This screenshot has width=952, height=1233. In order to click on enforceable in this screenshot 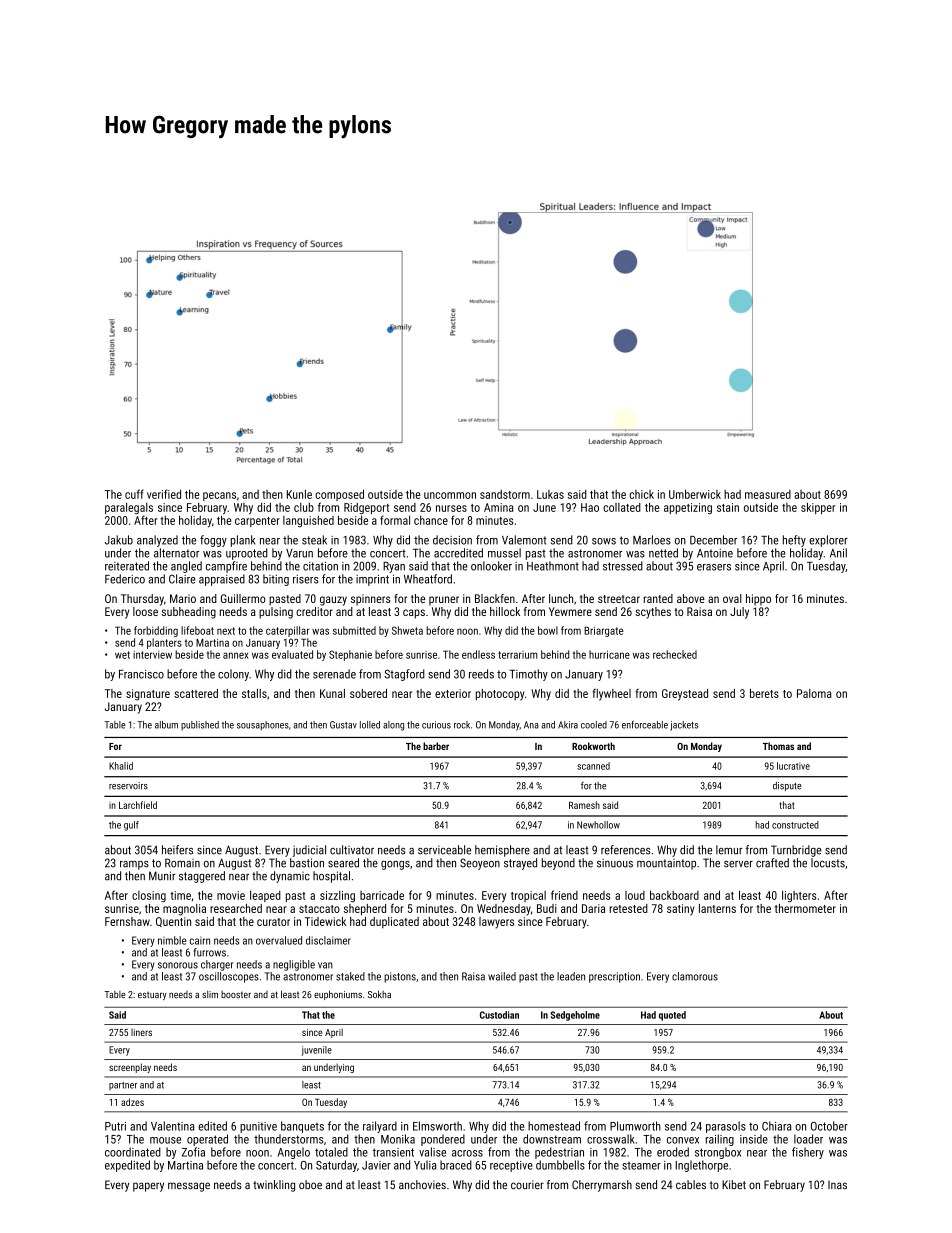, I will do `click(645, 725)`.
